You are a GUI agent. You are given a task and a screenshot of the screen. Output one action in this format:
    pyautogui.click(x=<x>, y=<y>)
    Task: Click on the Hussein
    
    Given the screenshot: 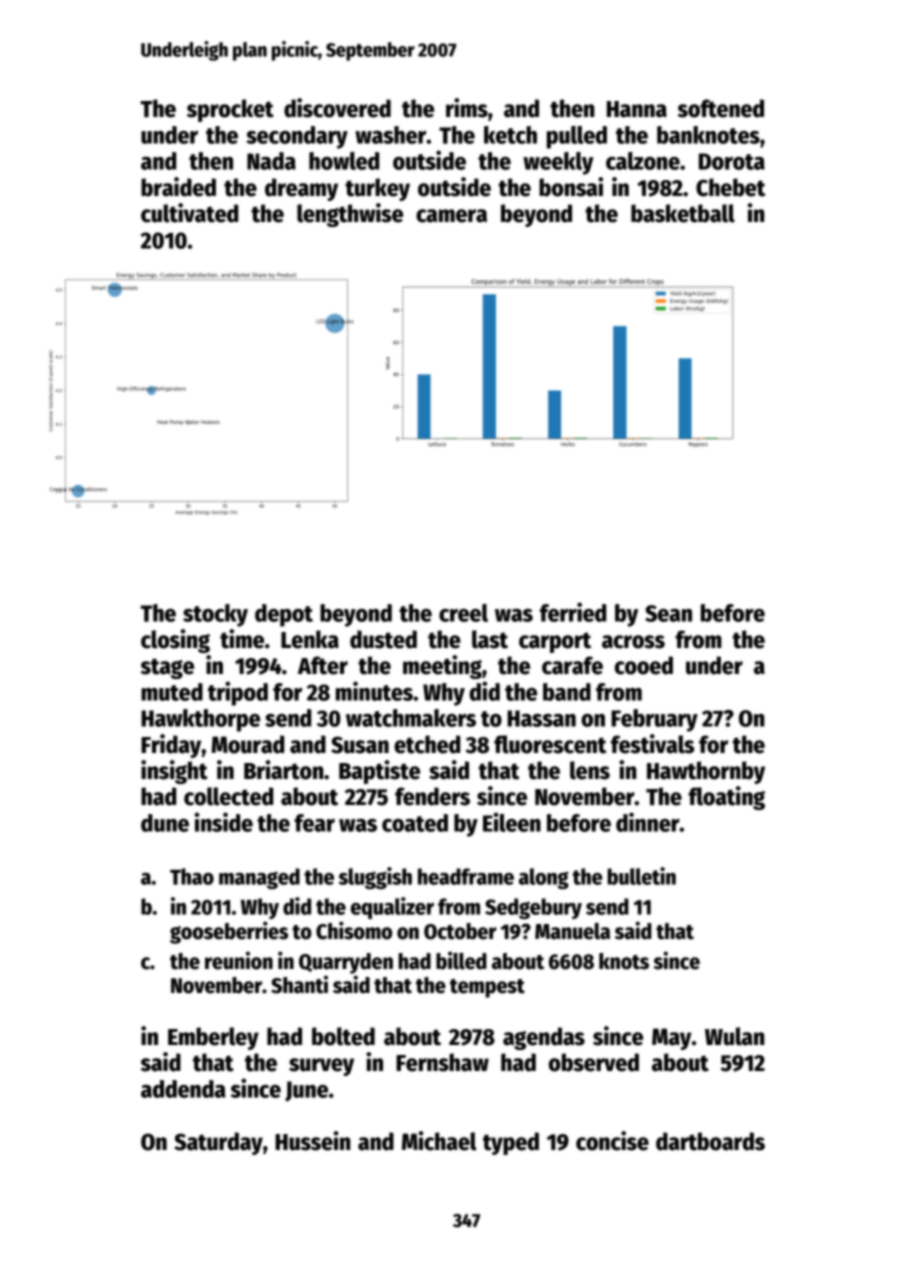 What is the action you would take?
    pyautogui.click(x=312, y=1141)
